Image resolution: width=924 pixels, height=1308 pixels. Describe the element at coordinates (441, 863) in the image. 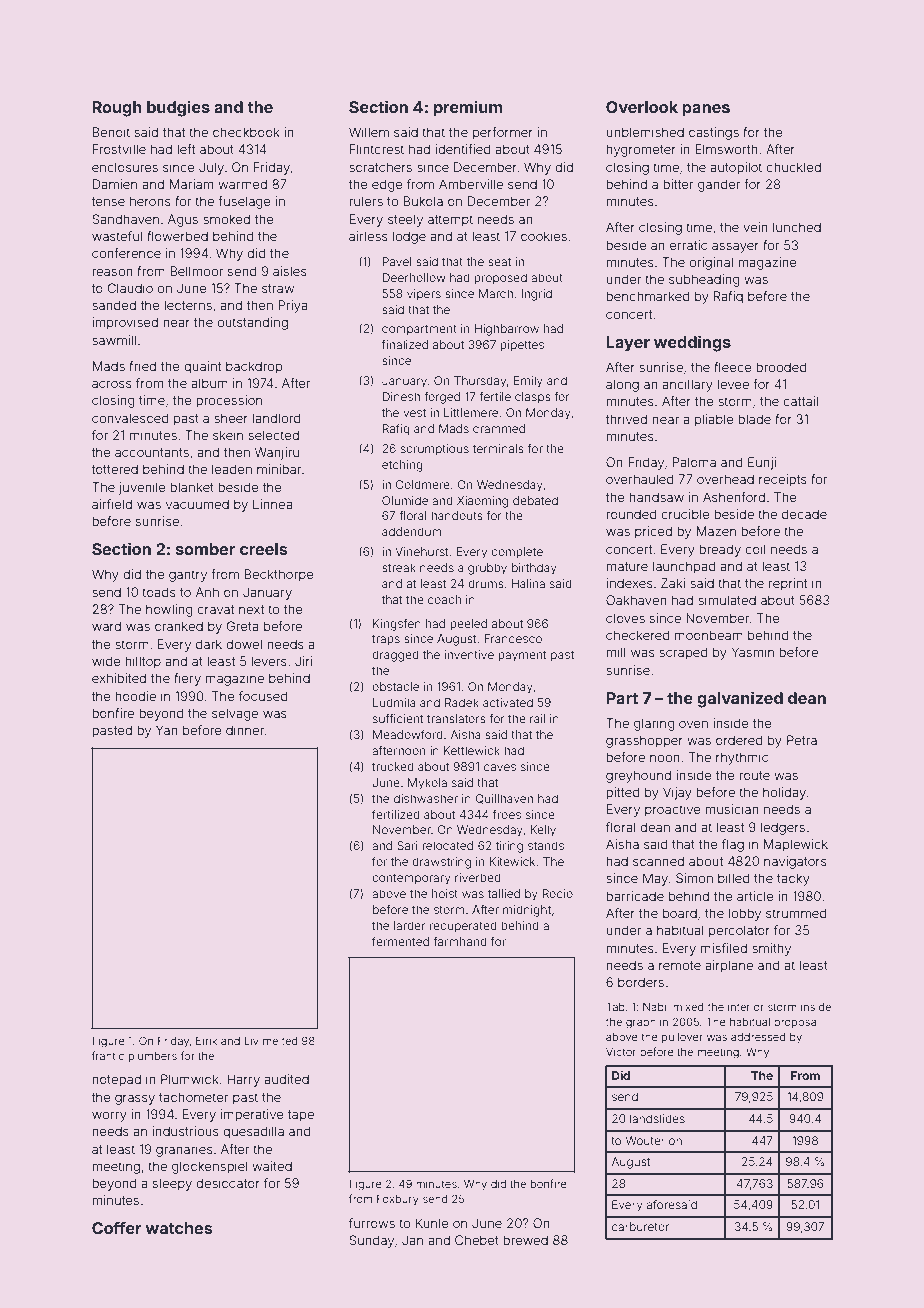

I see `drawstring` at that location.
